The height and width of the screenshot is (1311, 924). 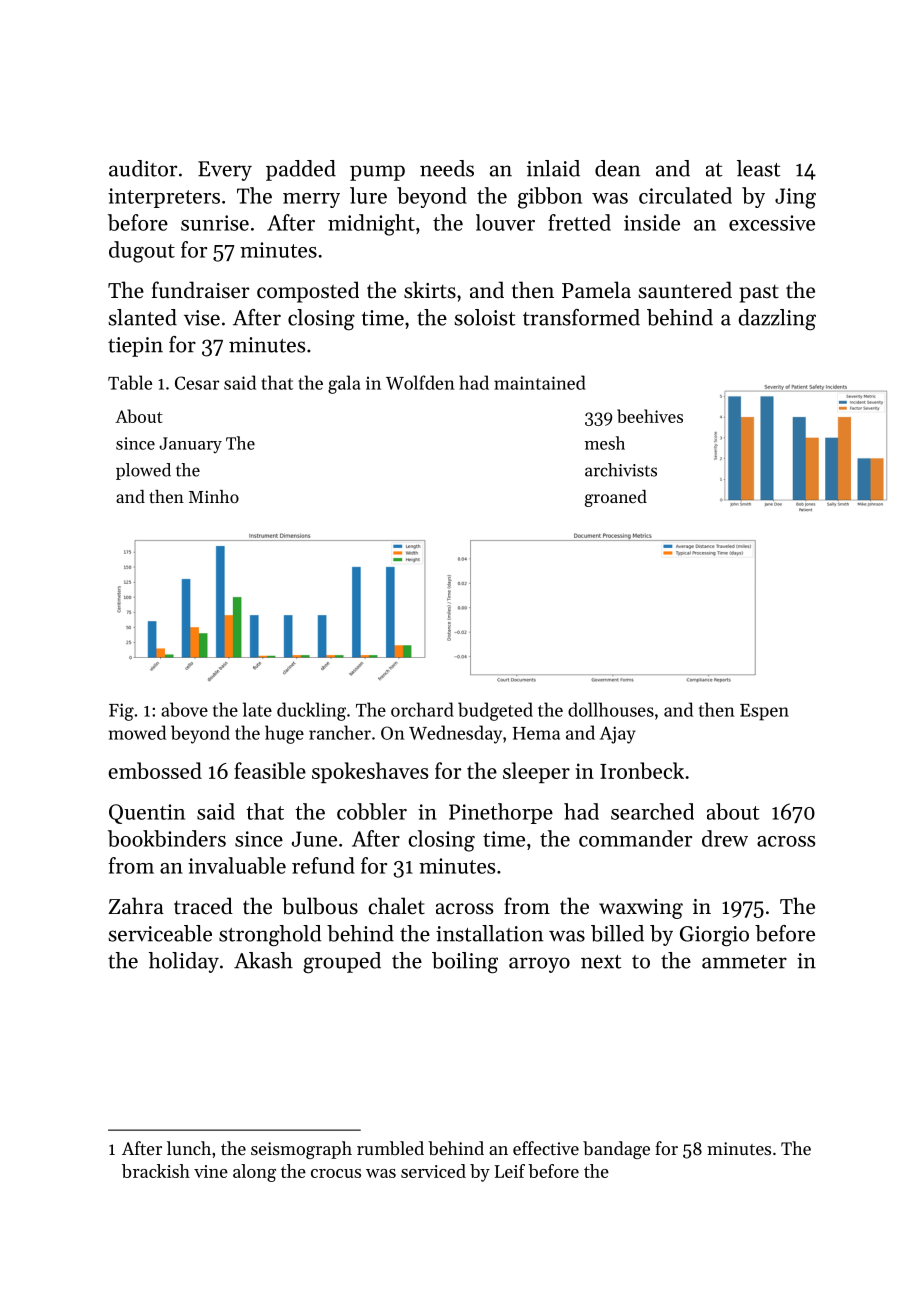 What do you see at coordinates (237, 865) in the screenshot?
I see `invaluable` at bounding box center [237, 865].
